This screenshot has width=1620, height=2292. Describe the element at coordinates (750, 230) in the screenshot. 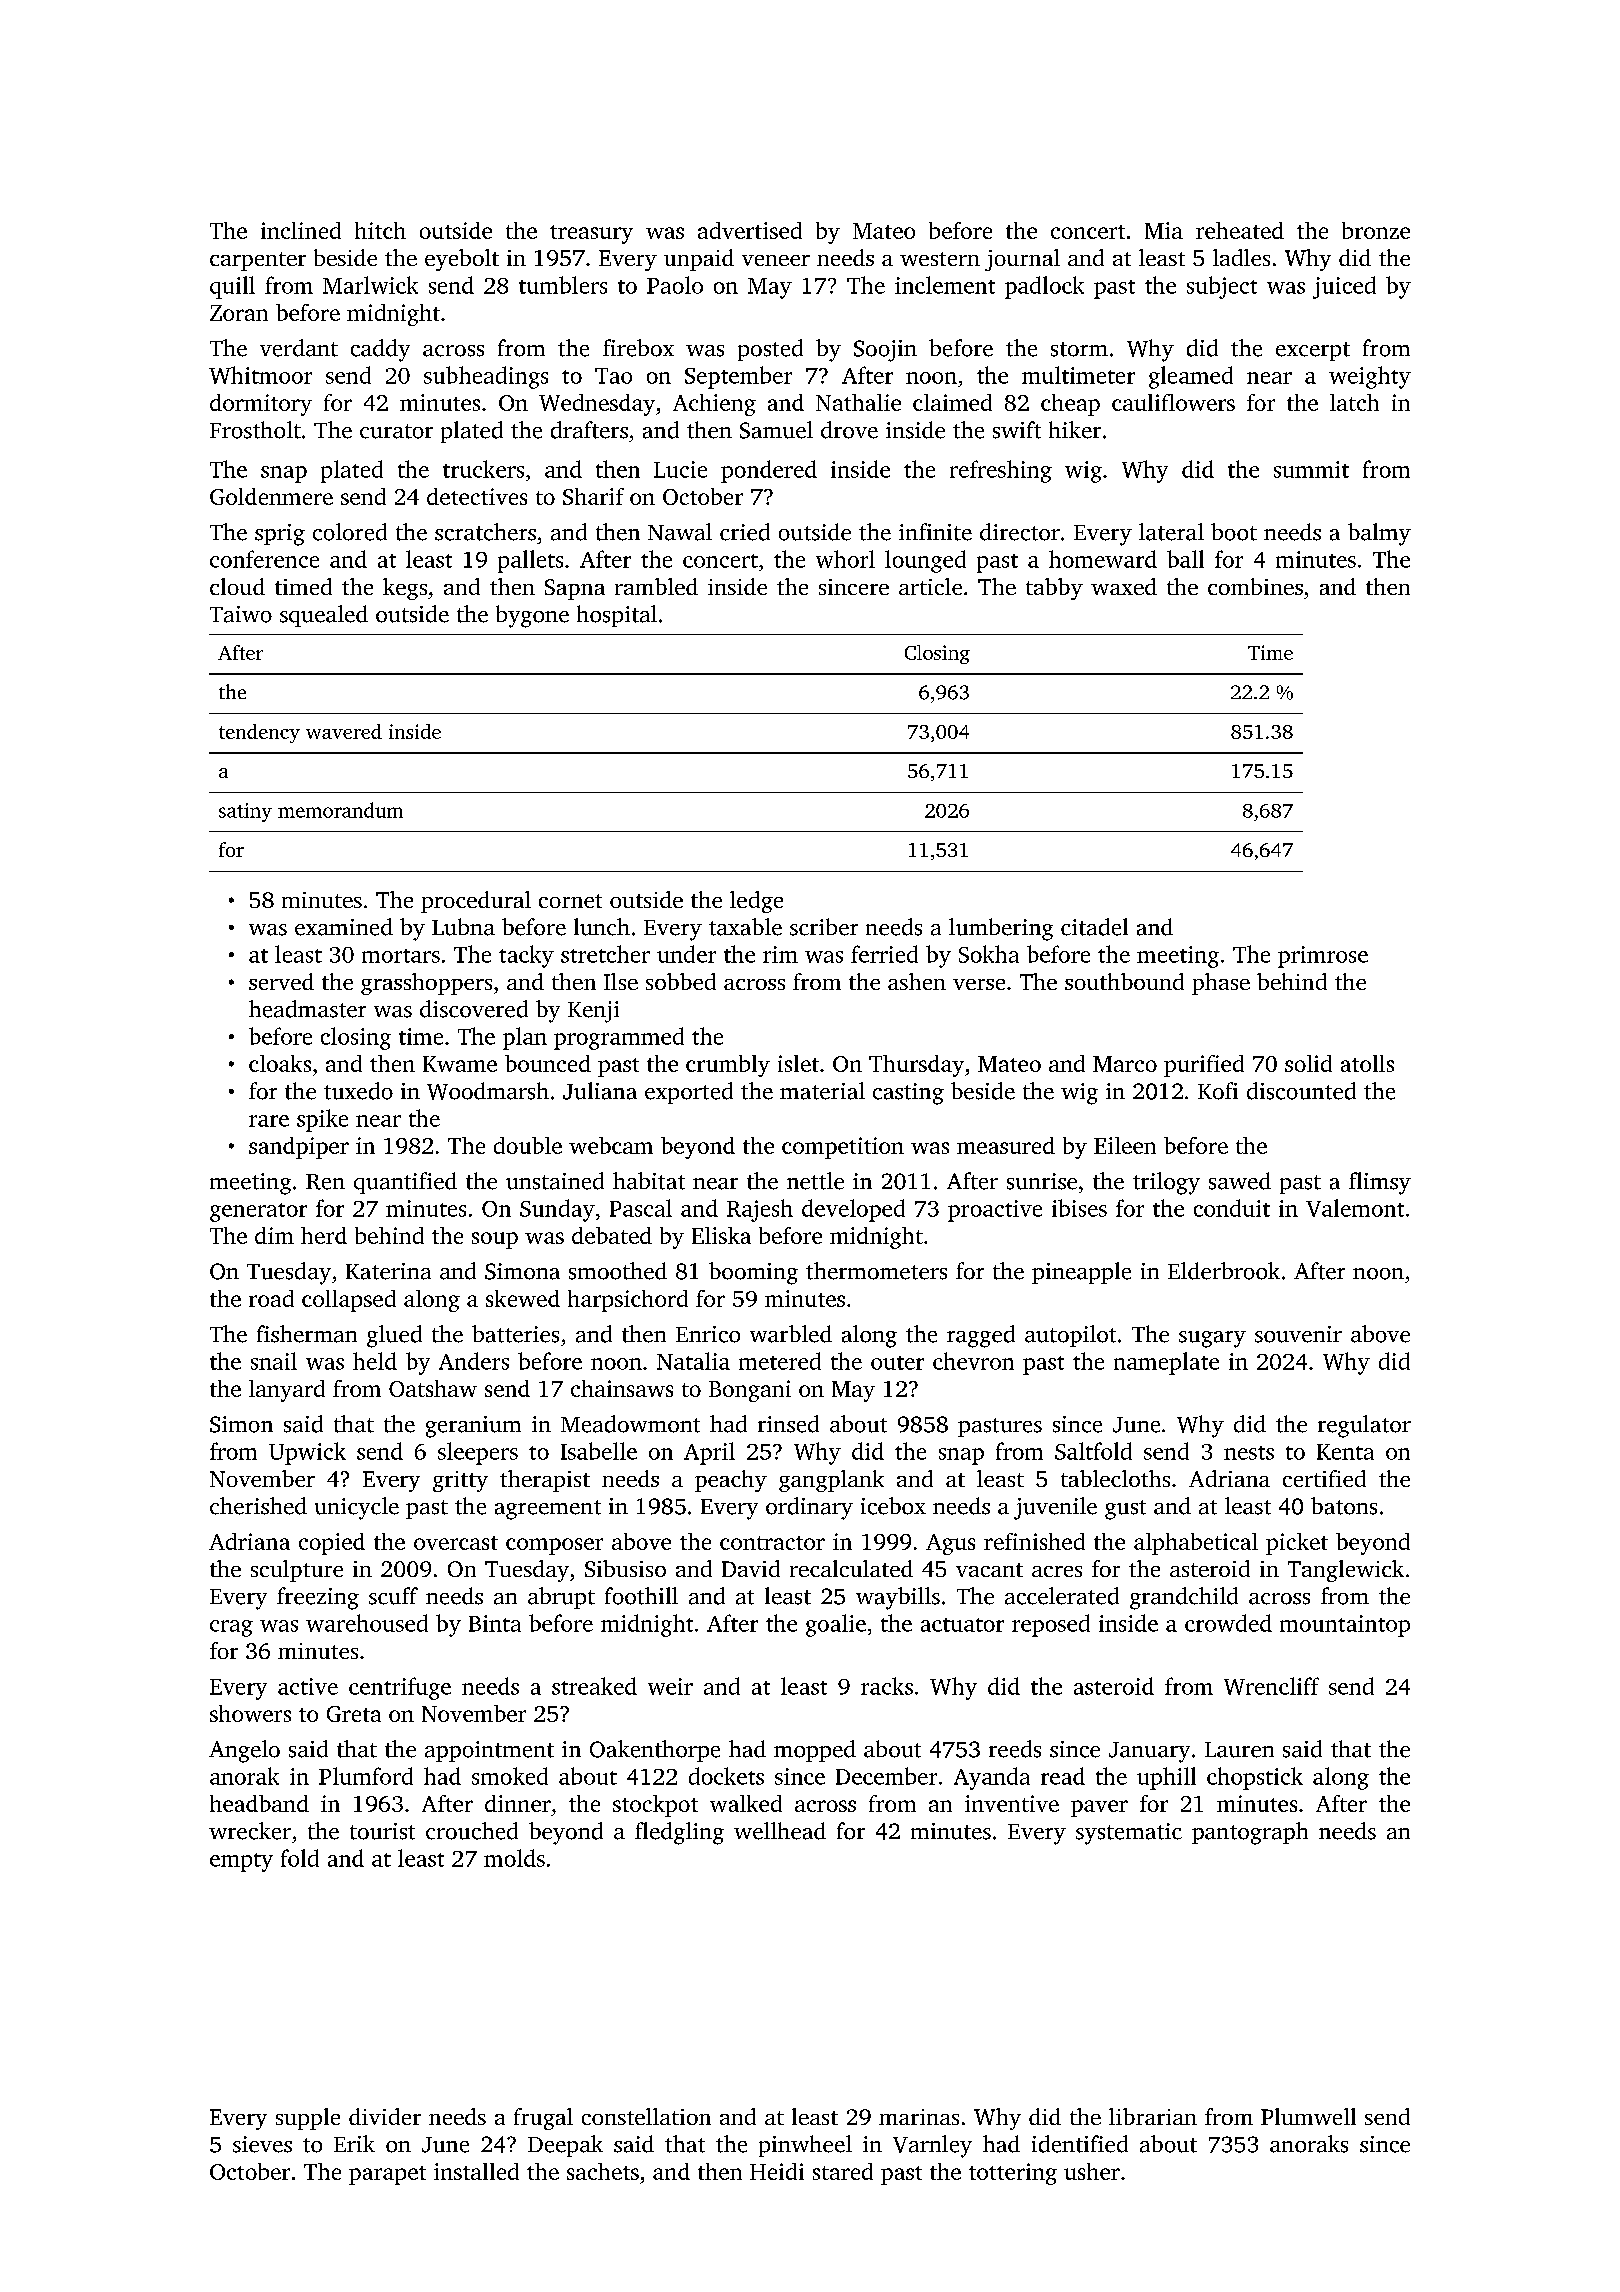

I see `advertised` at that location.
